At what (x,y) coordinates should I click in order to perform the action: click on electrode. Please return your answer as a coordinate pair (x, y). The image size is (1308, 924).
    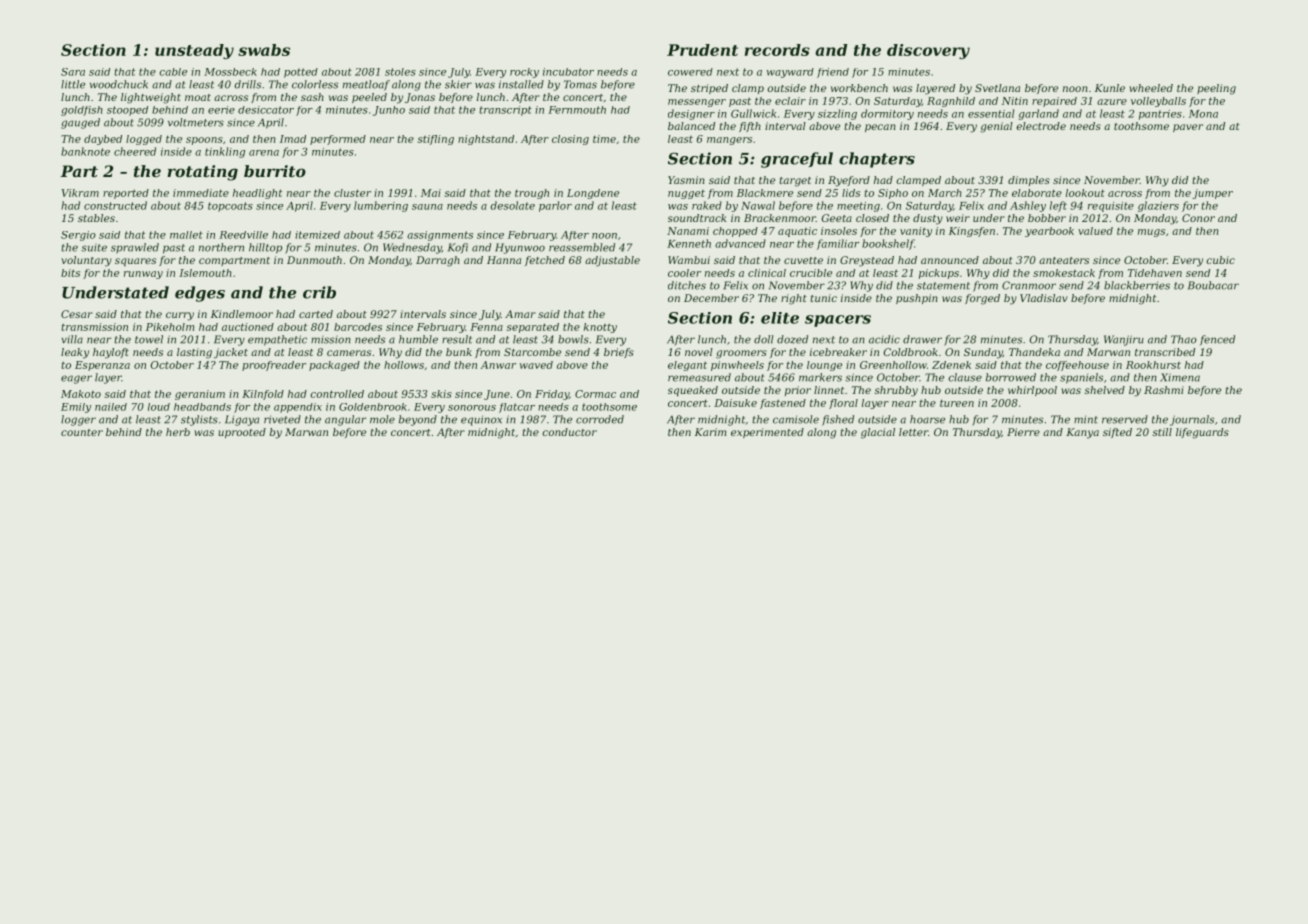
    Looking at the image, I should click on (1041, 126).
